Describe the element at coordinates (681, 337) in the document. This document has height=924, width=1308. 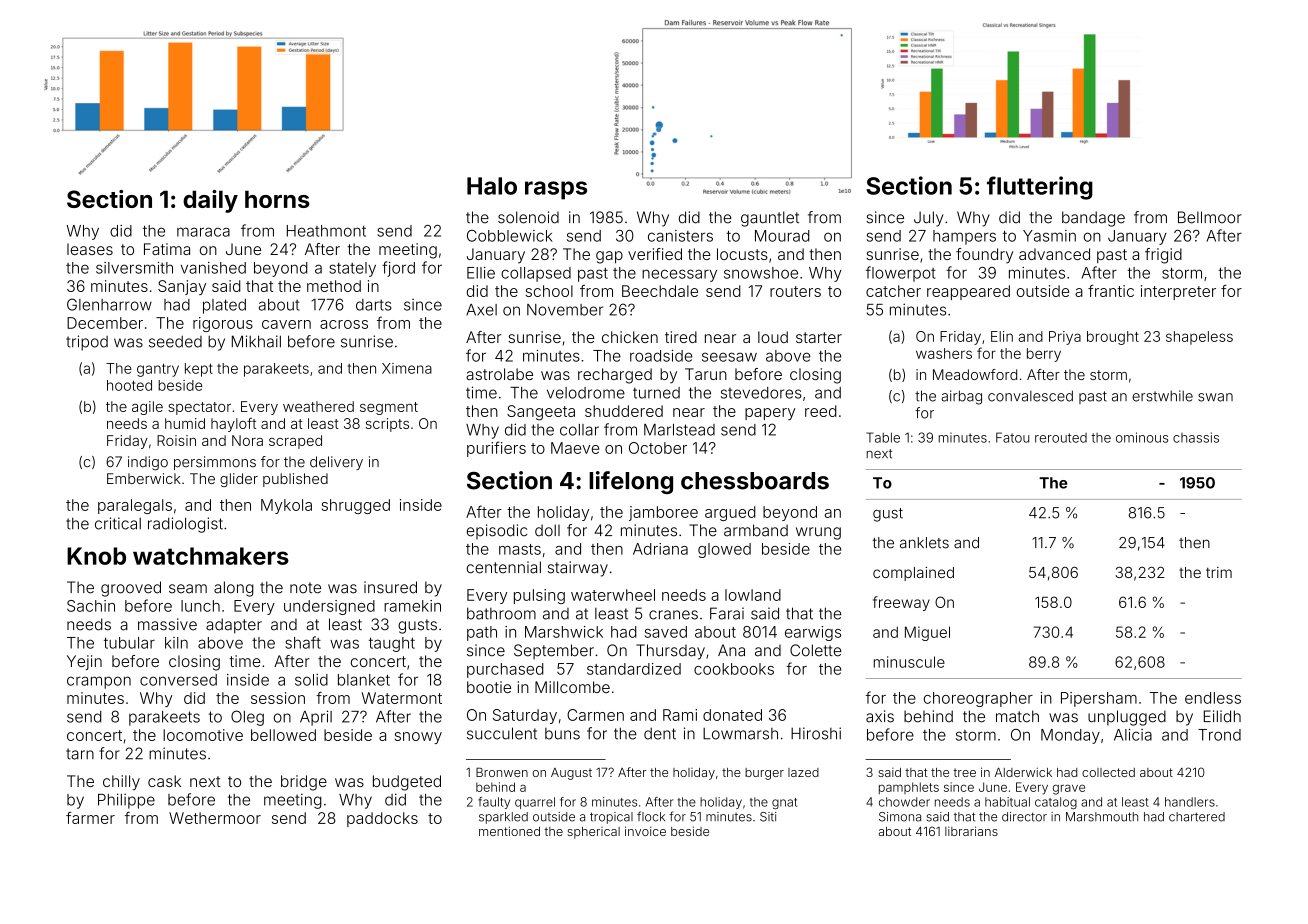
I see `tired` at that location.
